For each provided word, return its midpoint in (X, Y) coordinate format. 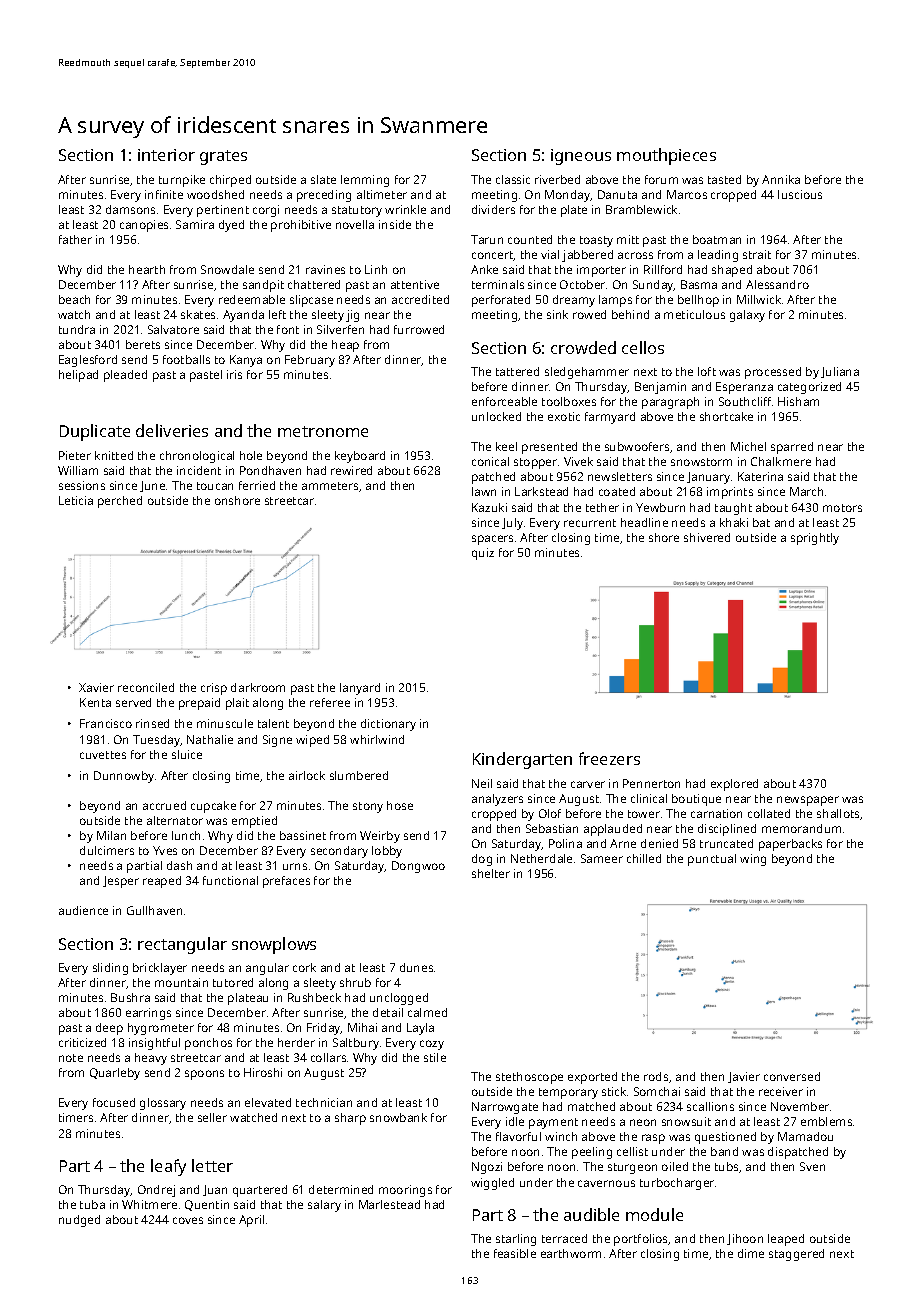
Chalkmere (781, 461)
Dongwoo (418, 867)
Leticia (76, 500)
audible (591, 1214)
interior (166, 155)
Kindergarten (522, 760)
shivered (707, 537)
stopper (535, 463)
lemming (365, 181)
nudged (79, 1221)
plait (237, 704)
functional (230, 880)
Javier (744, 1077)
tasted (724, 179)
